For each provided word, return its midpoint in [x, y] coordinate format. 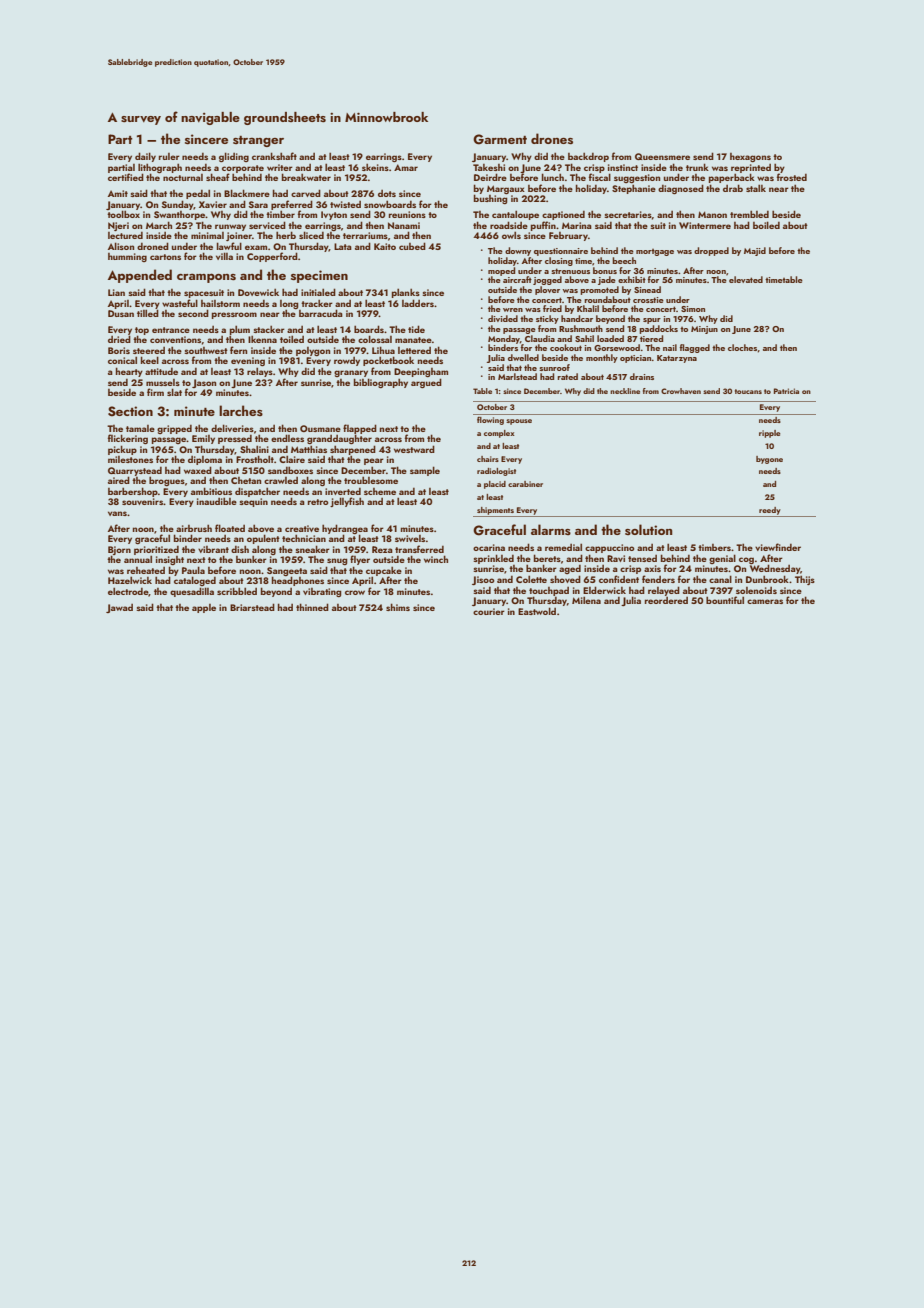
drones [552, 138]
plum [240, 330]
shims [398, 607]
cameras [765, 601]
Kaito [385, 246]
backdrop [588, 157]
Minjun [704, 330]
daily [145, 157]
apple [204, 608]
